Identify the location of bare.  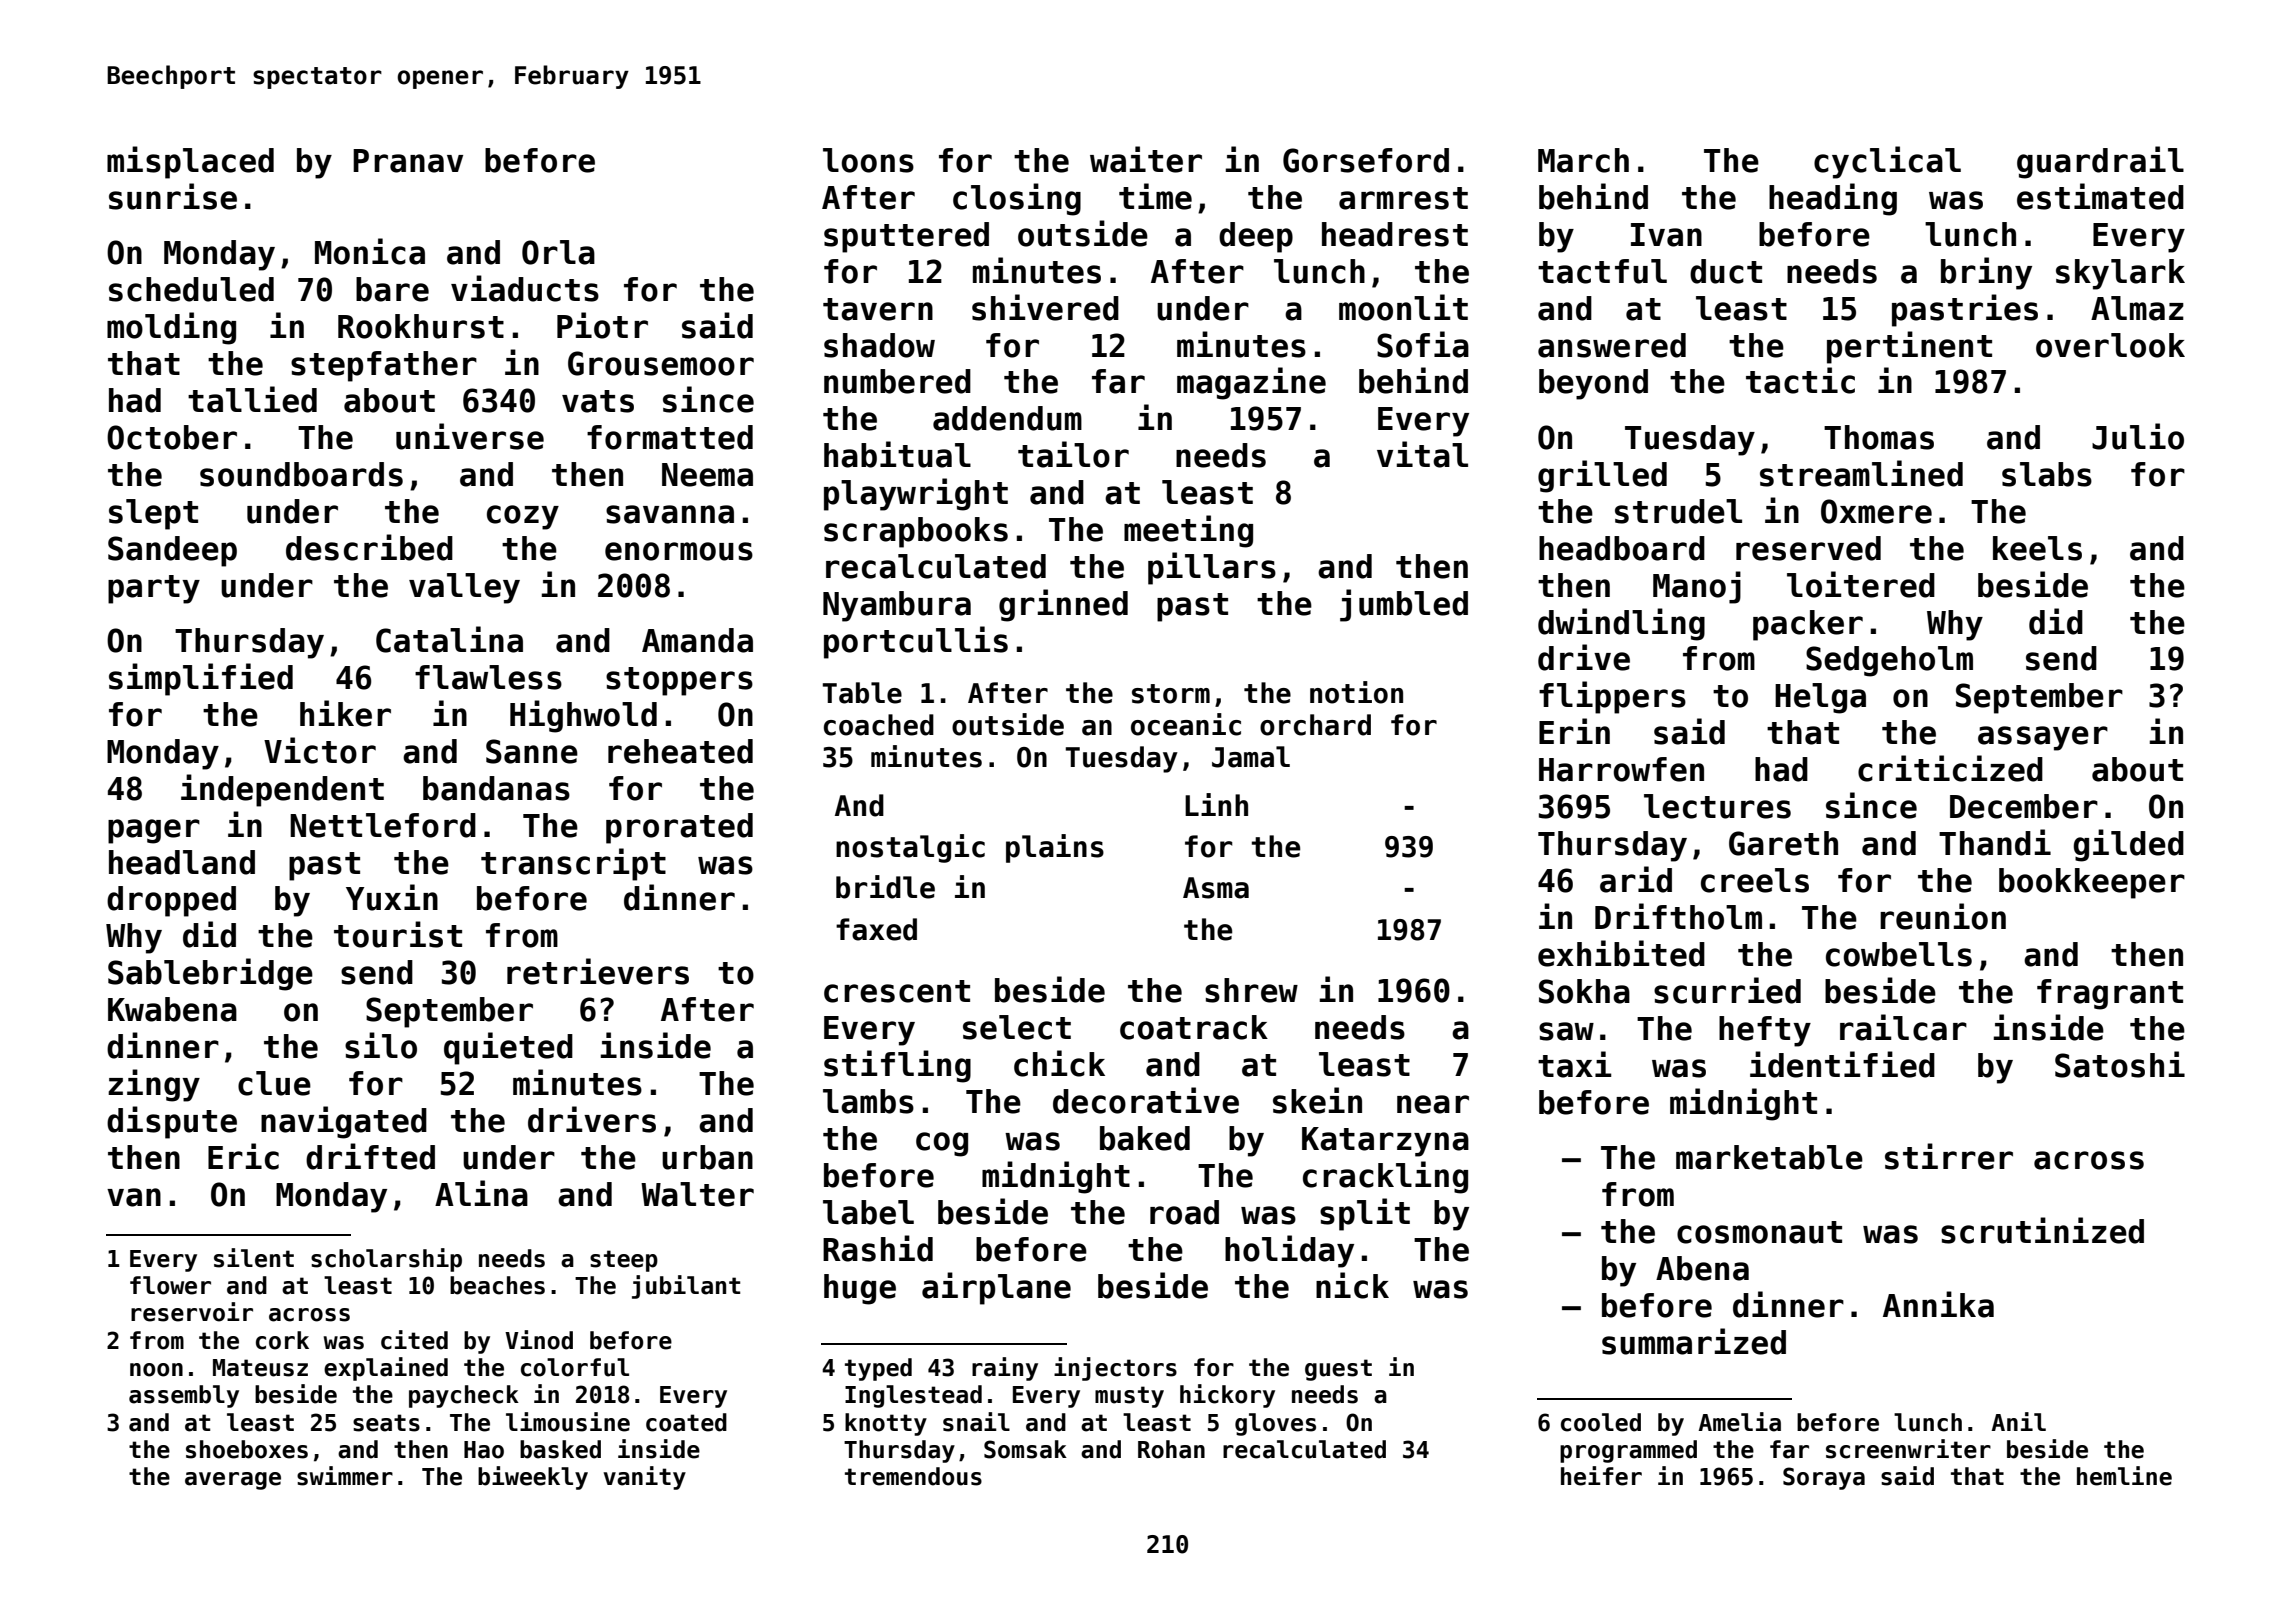
(392, 289).
